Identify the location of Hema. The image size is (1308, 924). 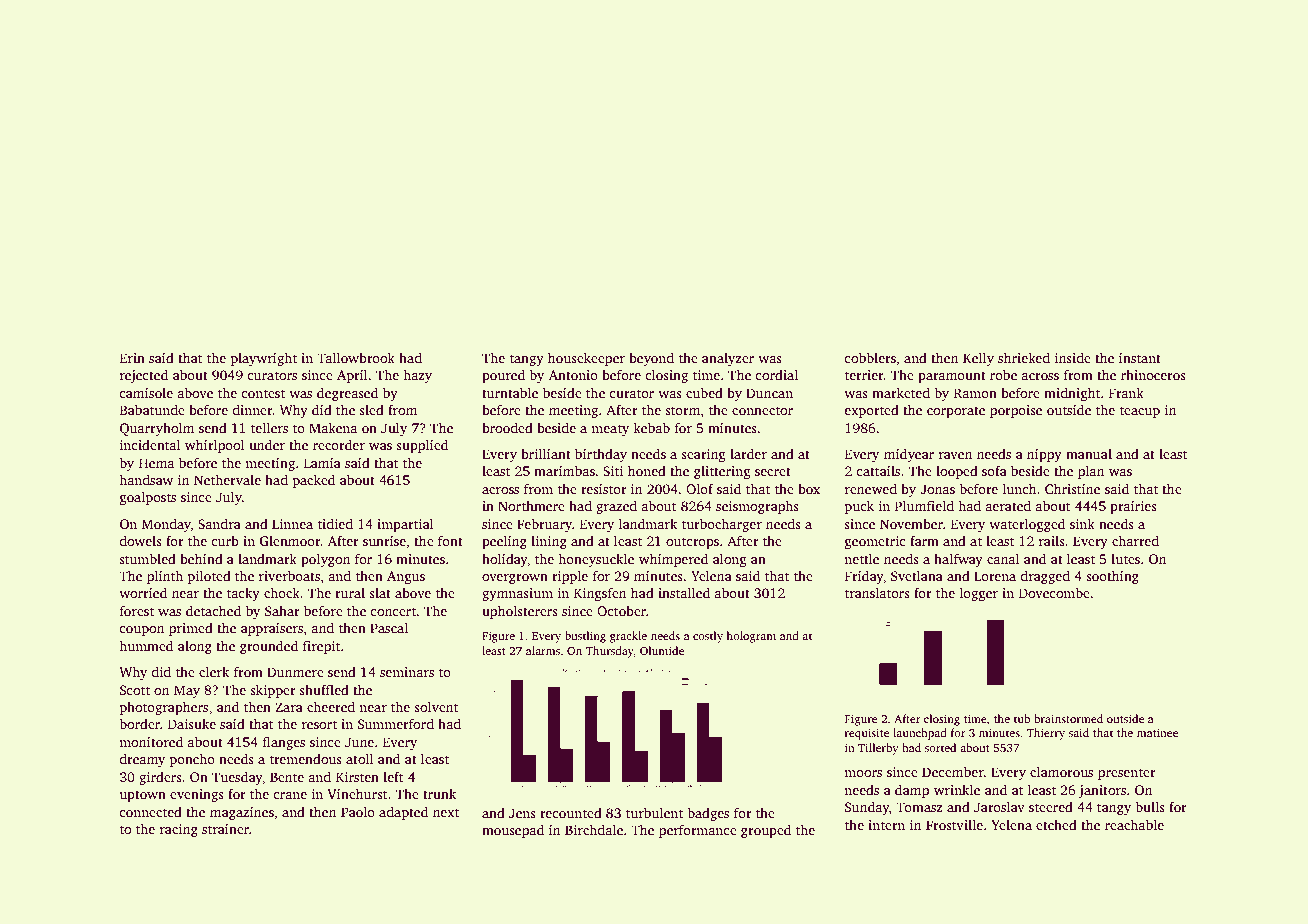
(156, 463).
